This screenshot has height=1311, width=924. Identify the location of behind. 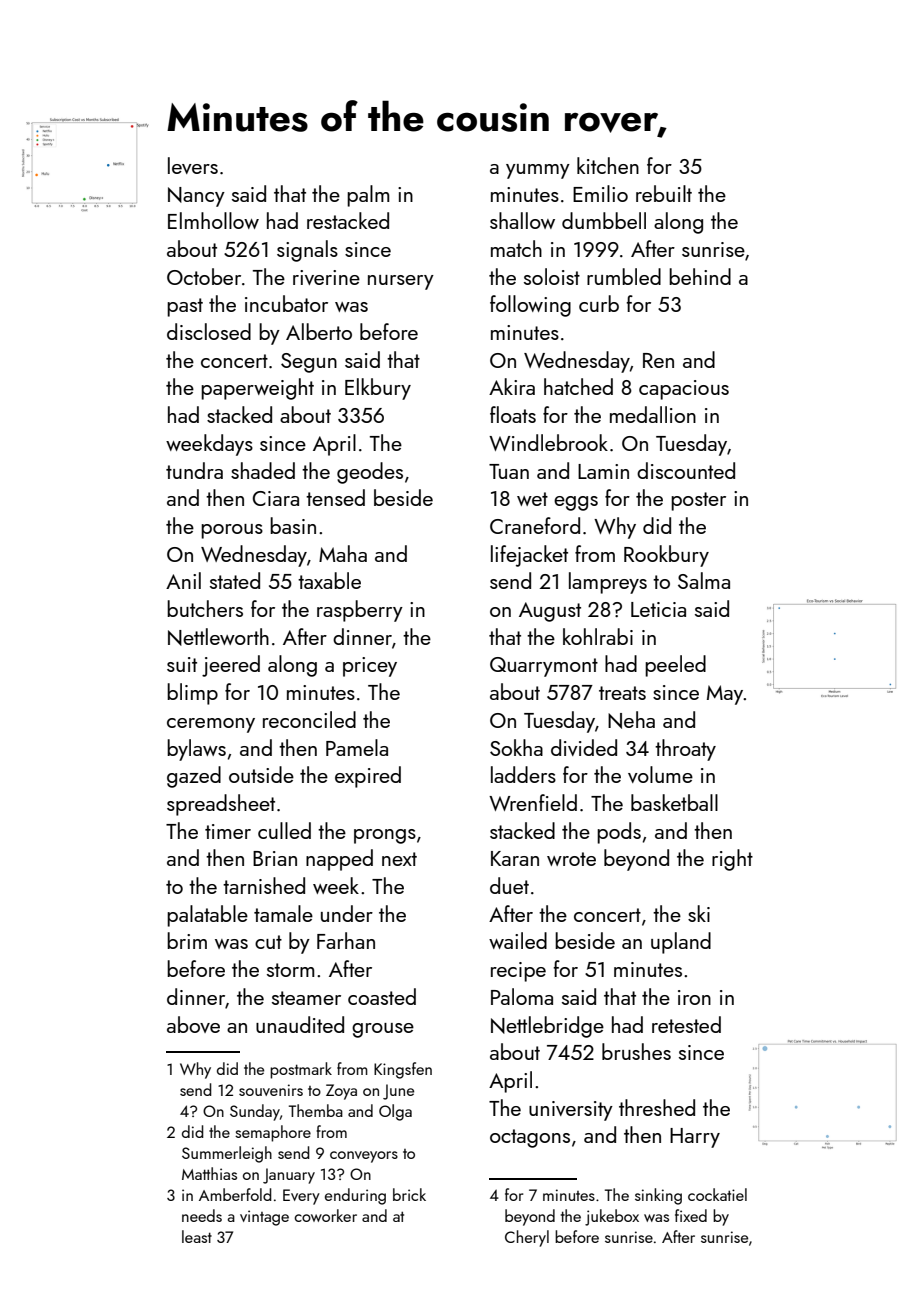
(700, 276).
